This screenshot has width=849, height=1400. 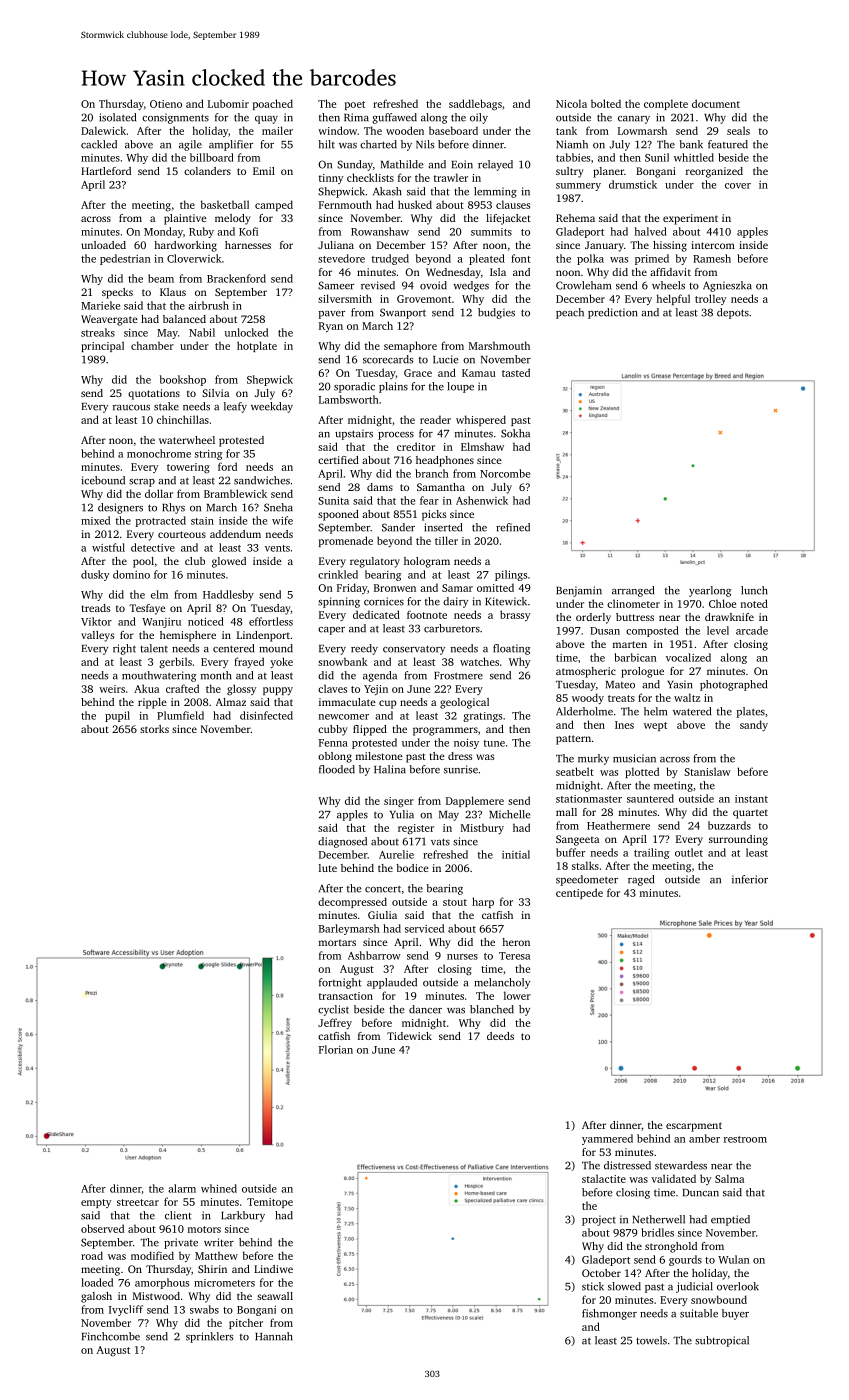 I want to click on Wanjiru, so click(x=161, y=623).
